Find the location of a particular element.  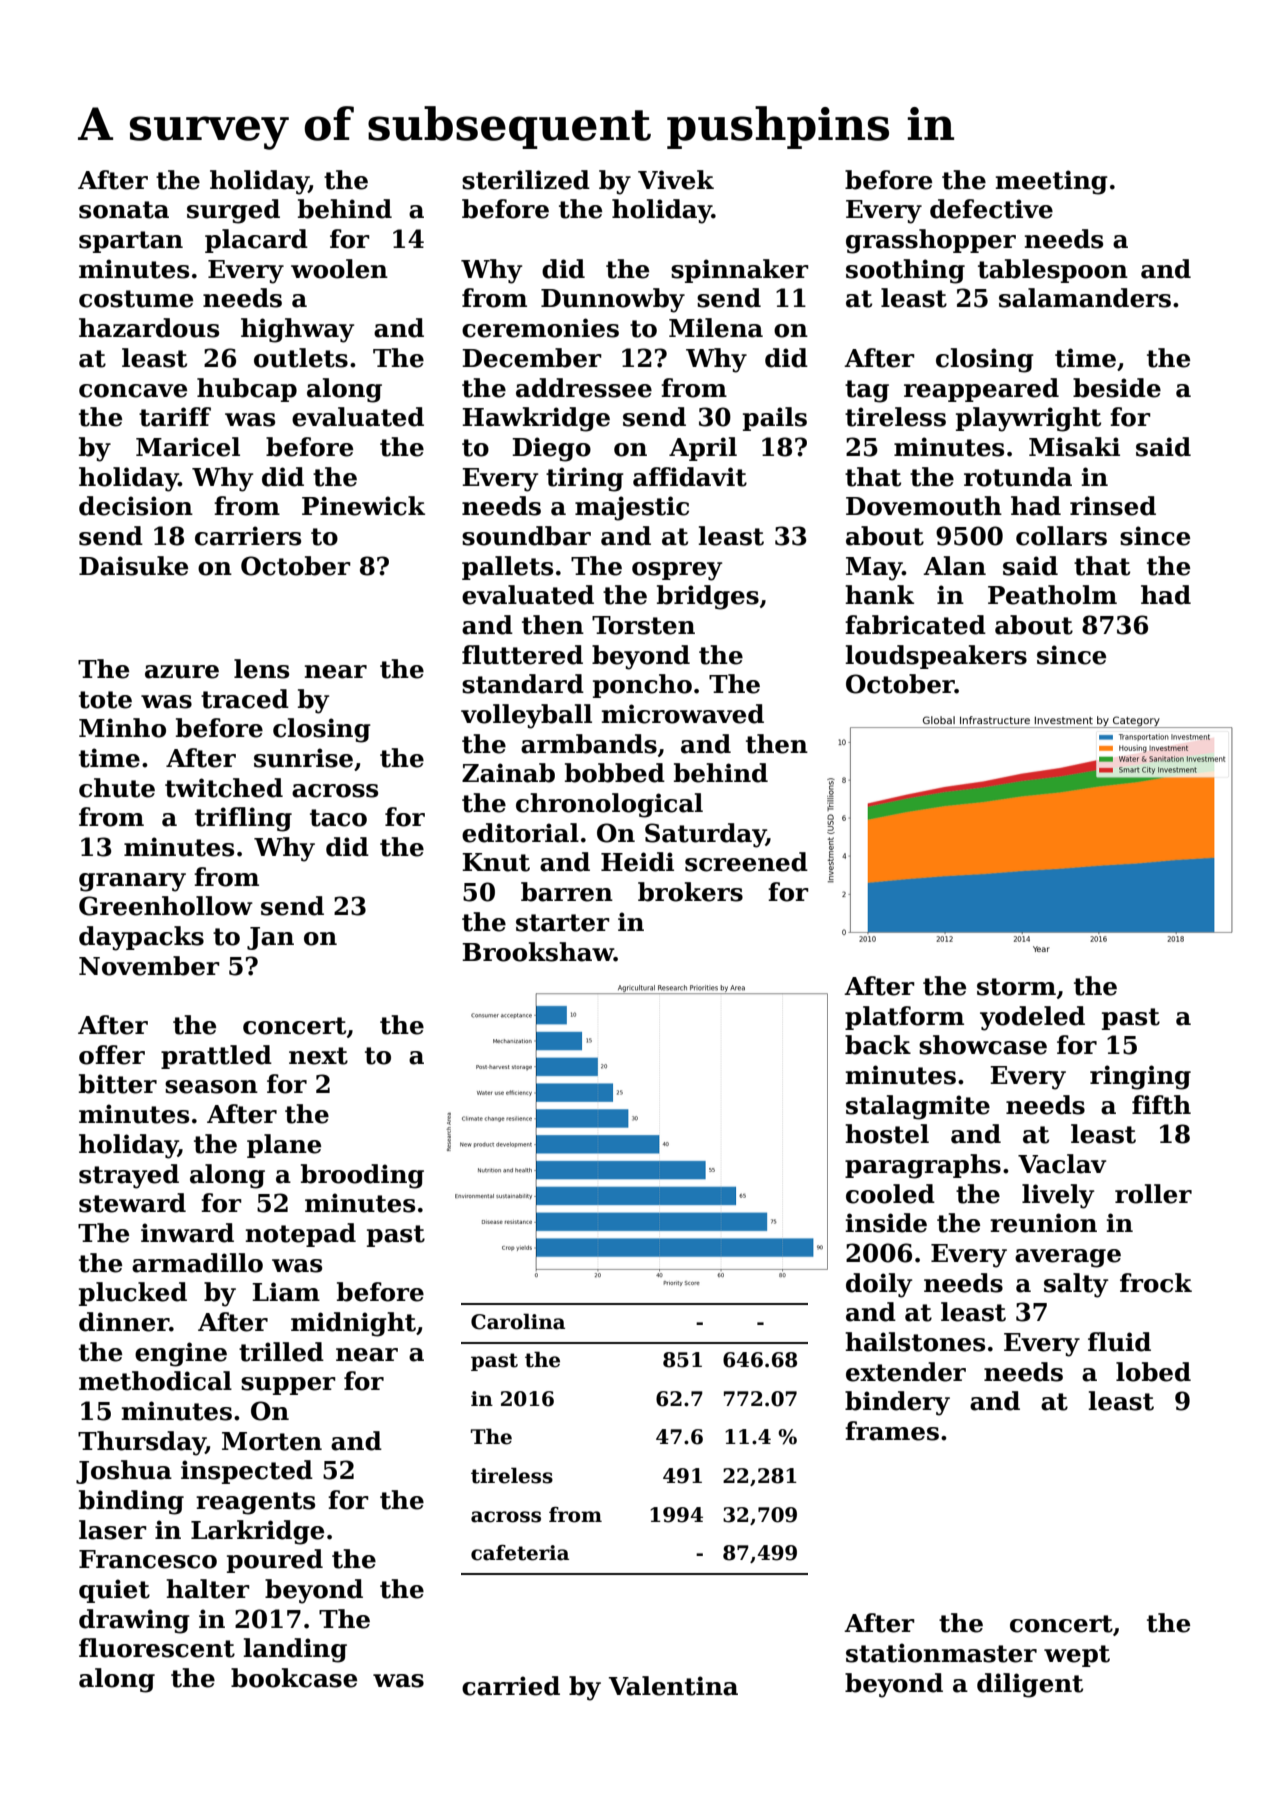

pallets is located at coordinates (507, 568).
